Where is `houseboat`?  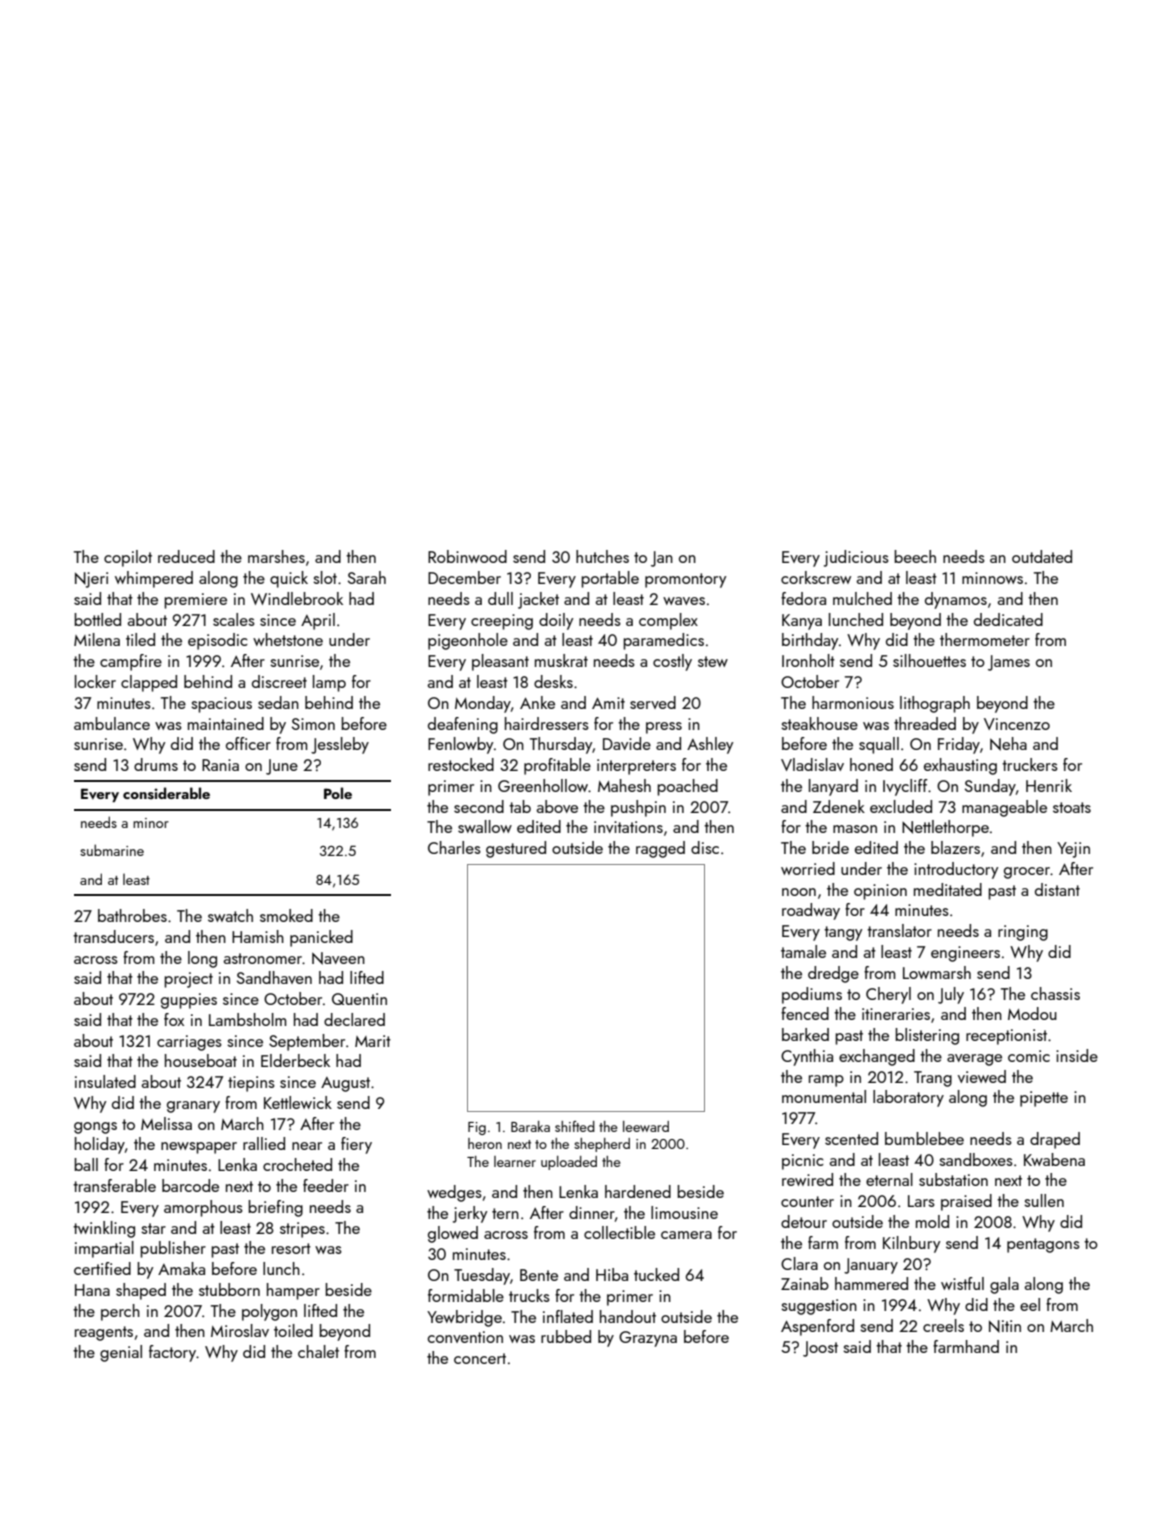 houseboat is located at coordinates (201, 1060).
